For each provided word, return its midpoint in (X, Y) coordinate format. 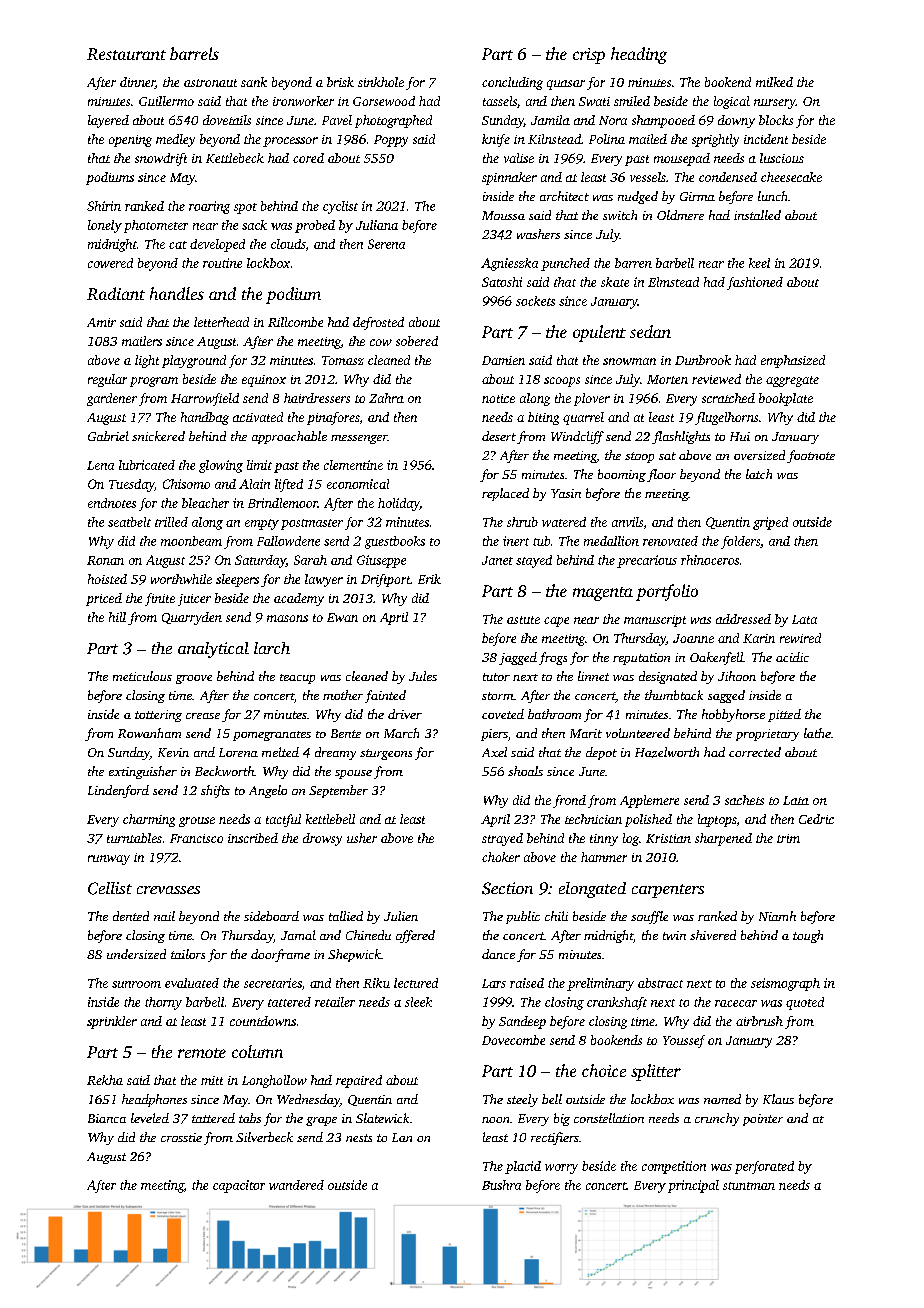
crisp (589, 56)
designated (668, 677)
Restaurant (126, 54)
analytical (213, 650)
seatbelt (129, 522)
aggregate (792, 381)
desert (499, 436)
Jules (423, 676)
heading (639, 55)
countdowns (263, 1021)
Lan (402, 1137)
